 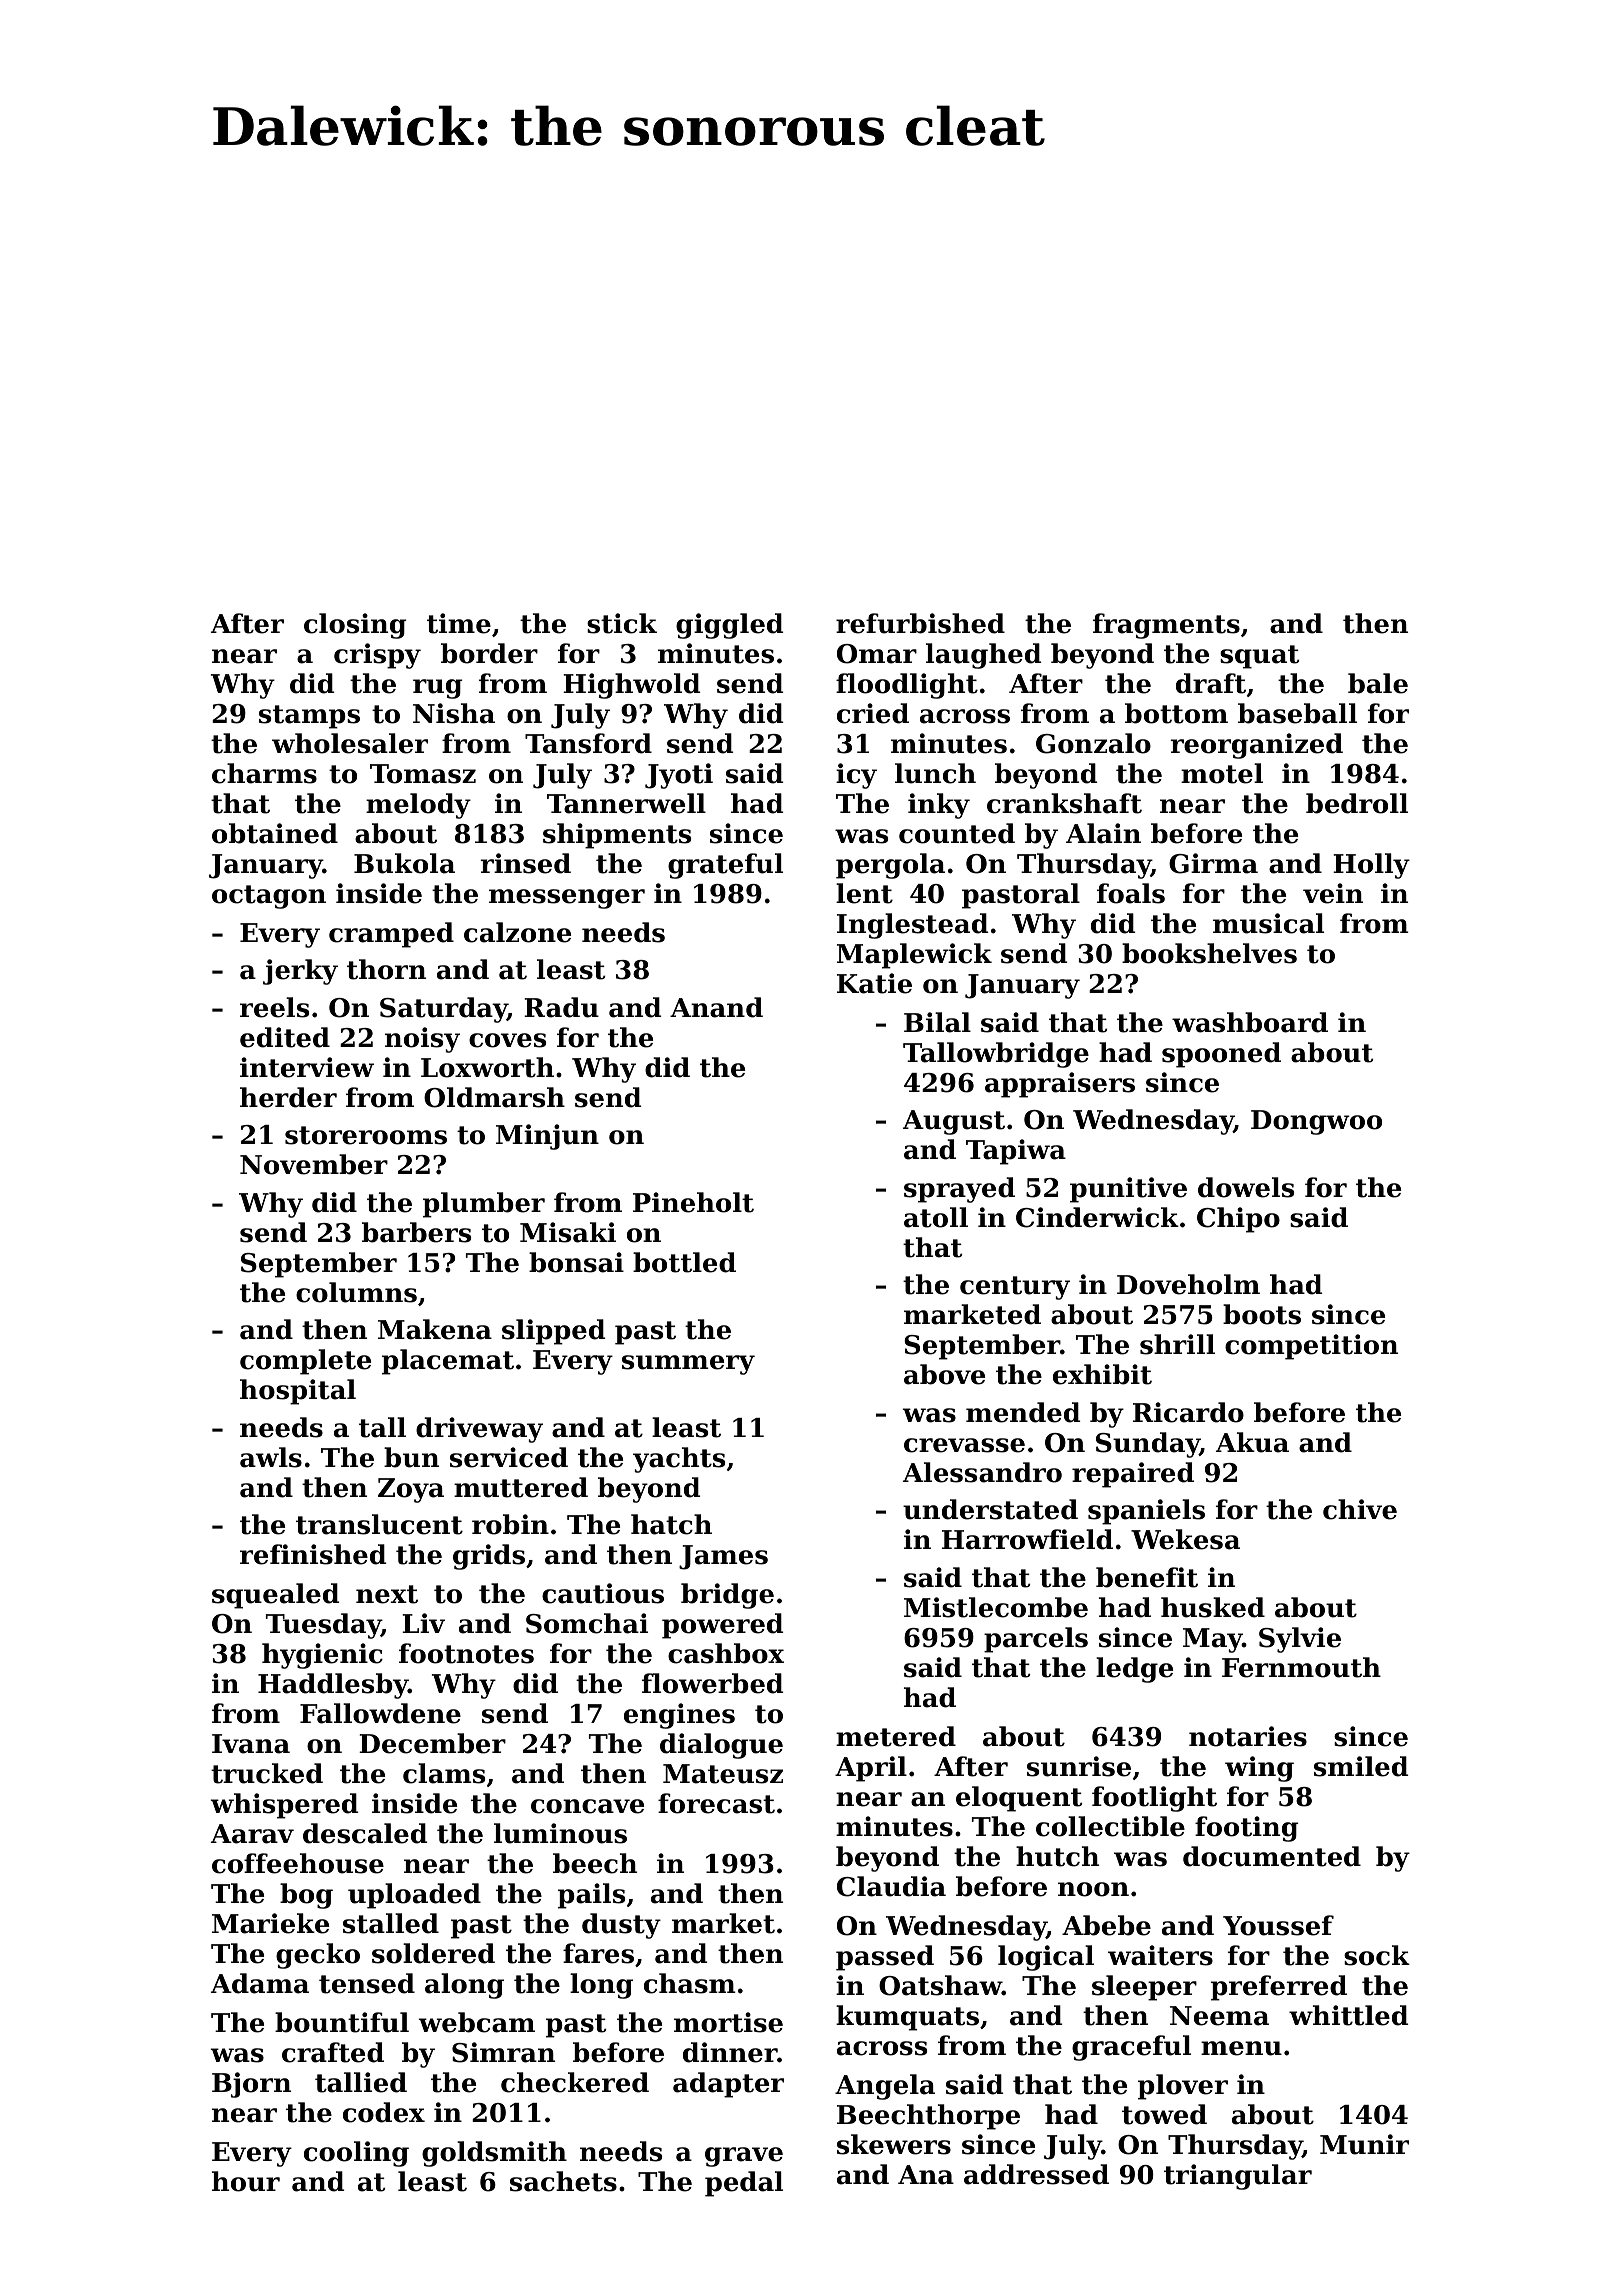 What do you see at coordinates (411, 1490) in the page?
I see `Zoya` at bounding box center [411, 1490].
